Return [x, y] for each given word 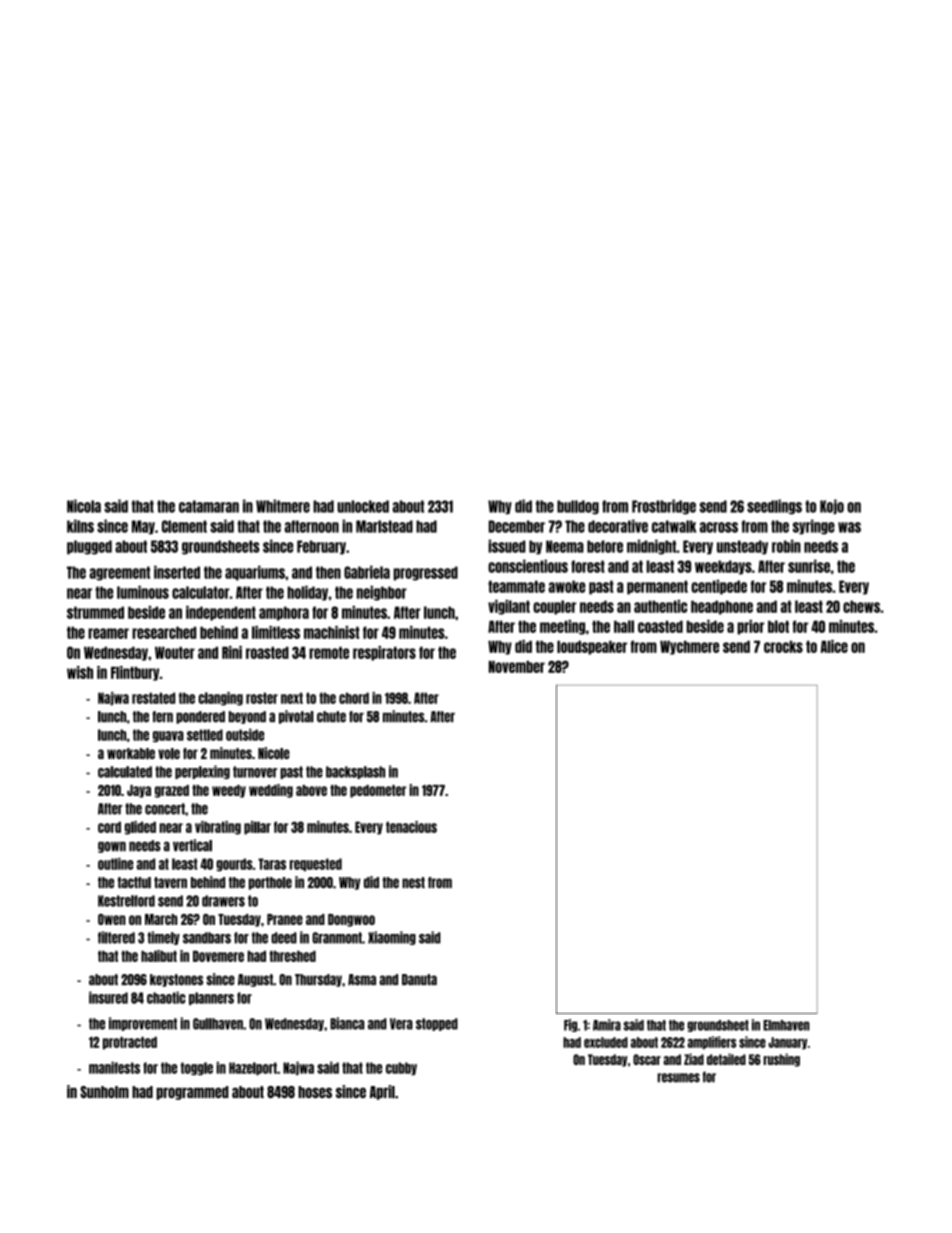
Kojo [832, 507]
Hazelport [253, 1068]
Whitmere [283, 506]
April [382, 1092]
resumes [678, 1078]
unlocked [363, 506]
